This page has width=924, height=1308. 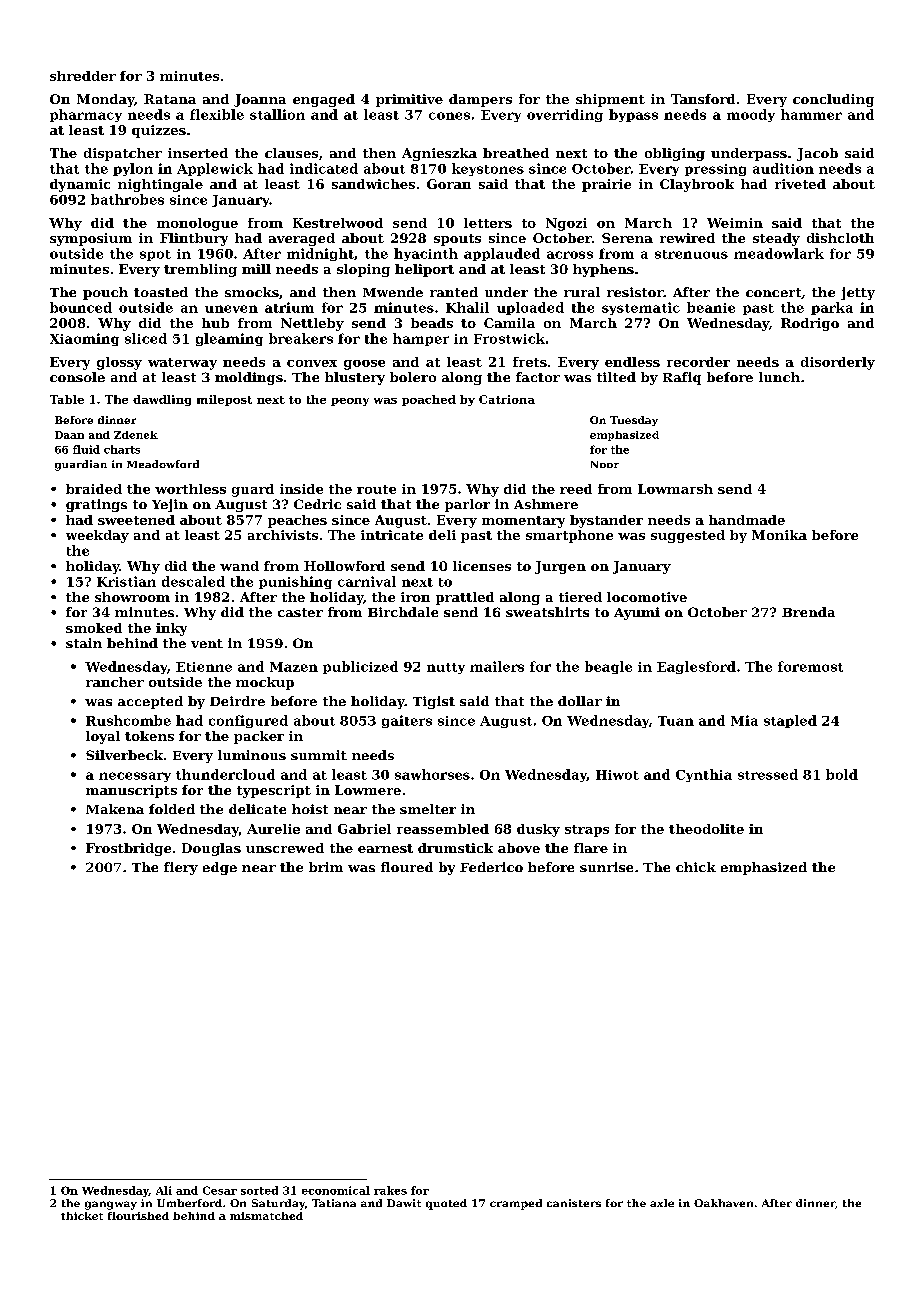 I want to click on thicket, so click(x=82, y=1216).
